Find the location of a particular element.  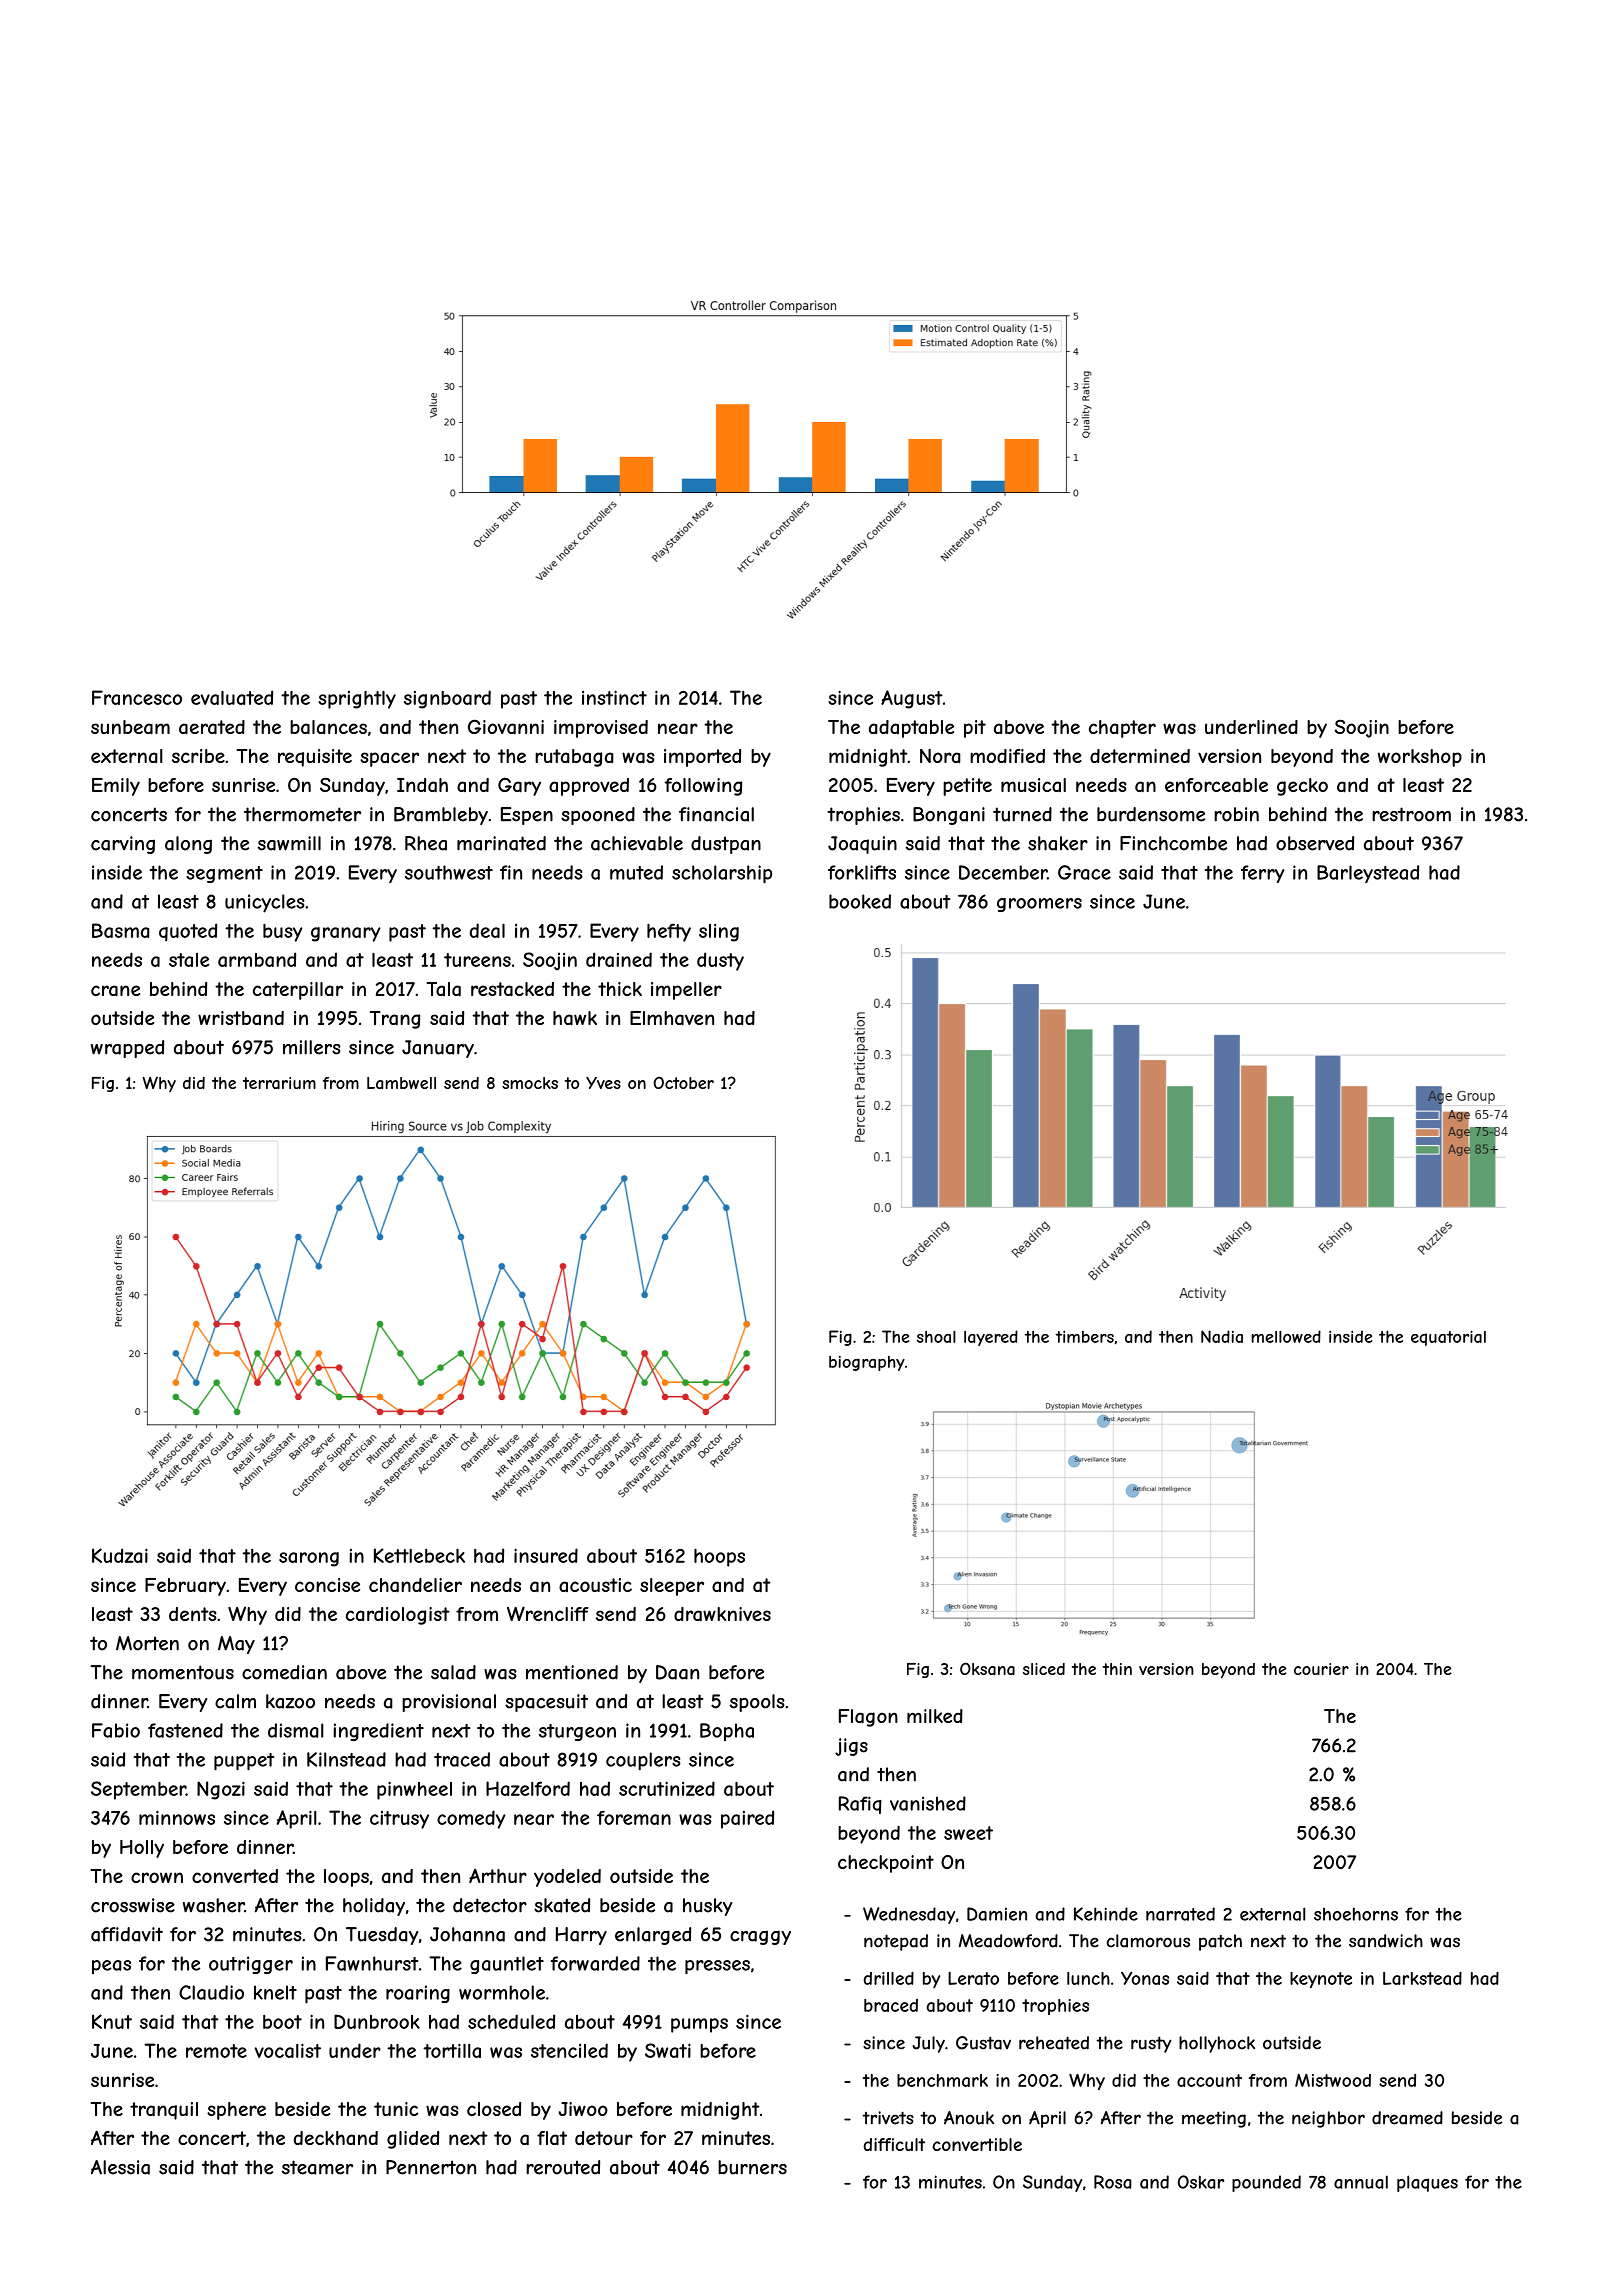

Finchcombe is located at coordinates (1173, 843).
